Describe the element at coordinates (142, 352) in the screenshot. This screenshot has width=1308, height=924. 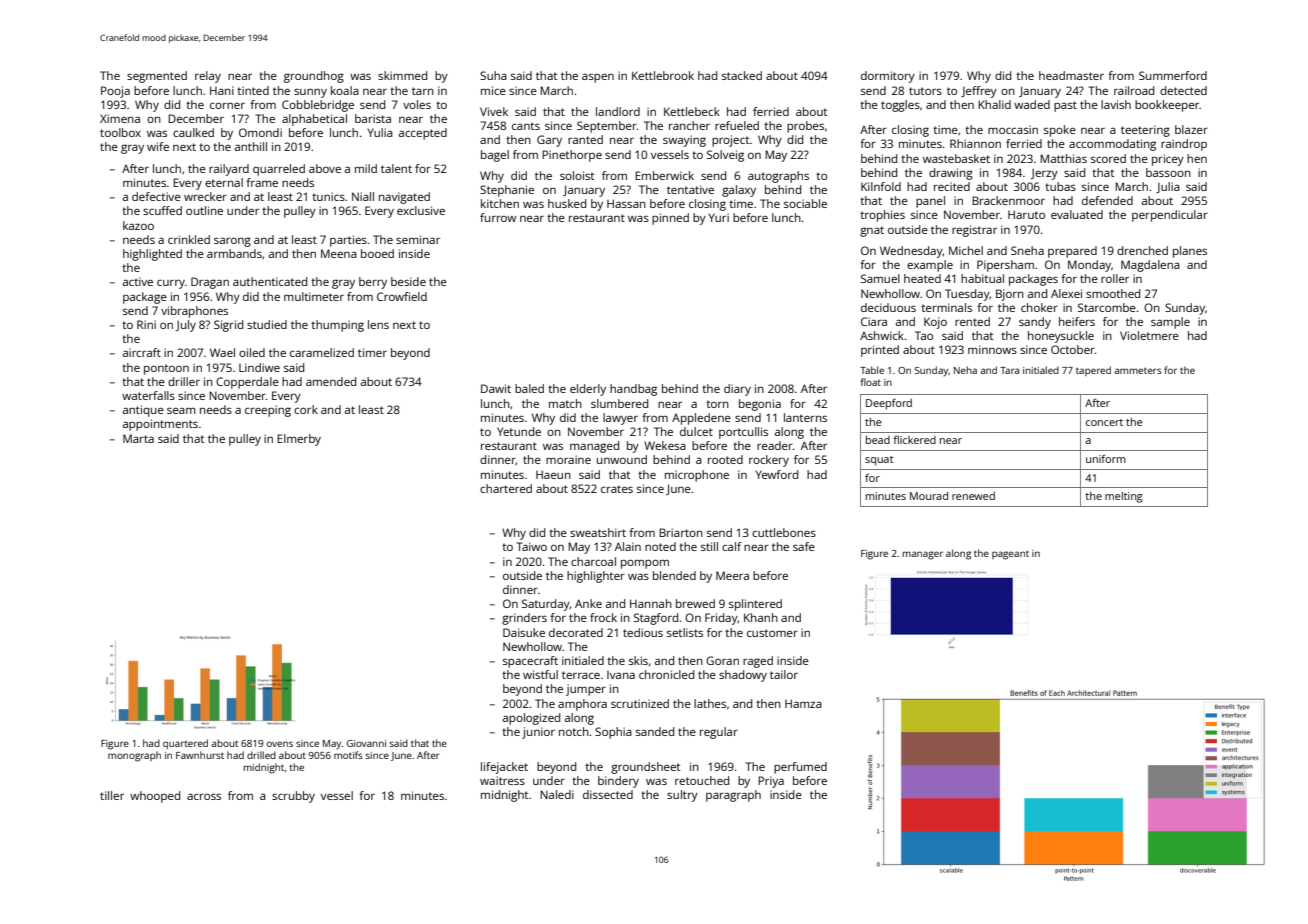
I see `aircraft` at that location.
